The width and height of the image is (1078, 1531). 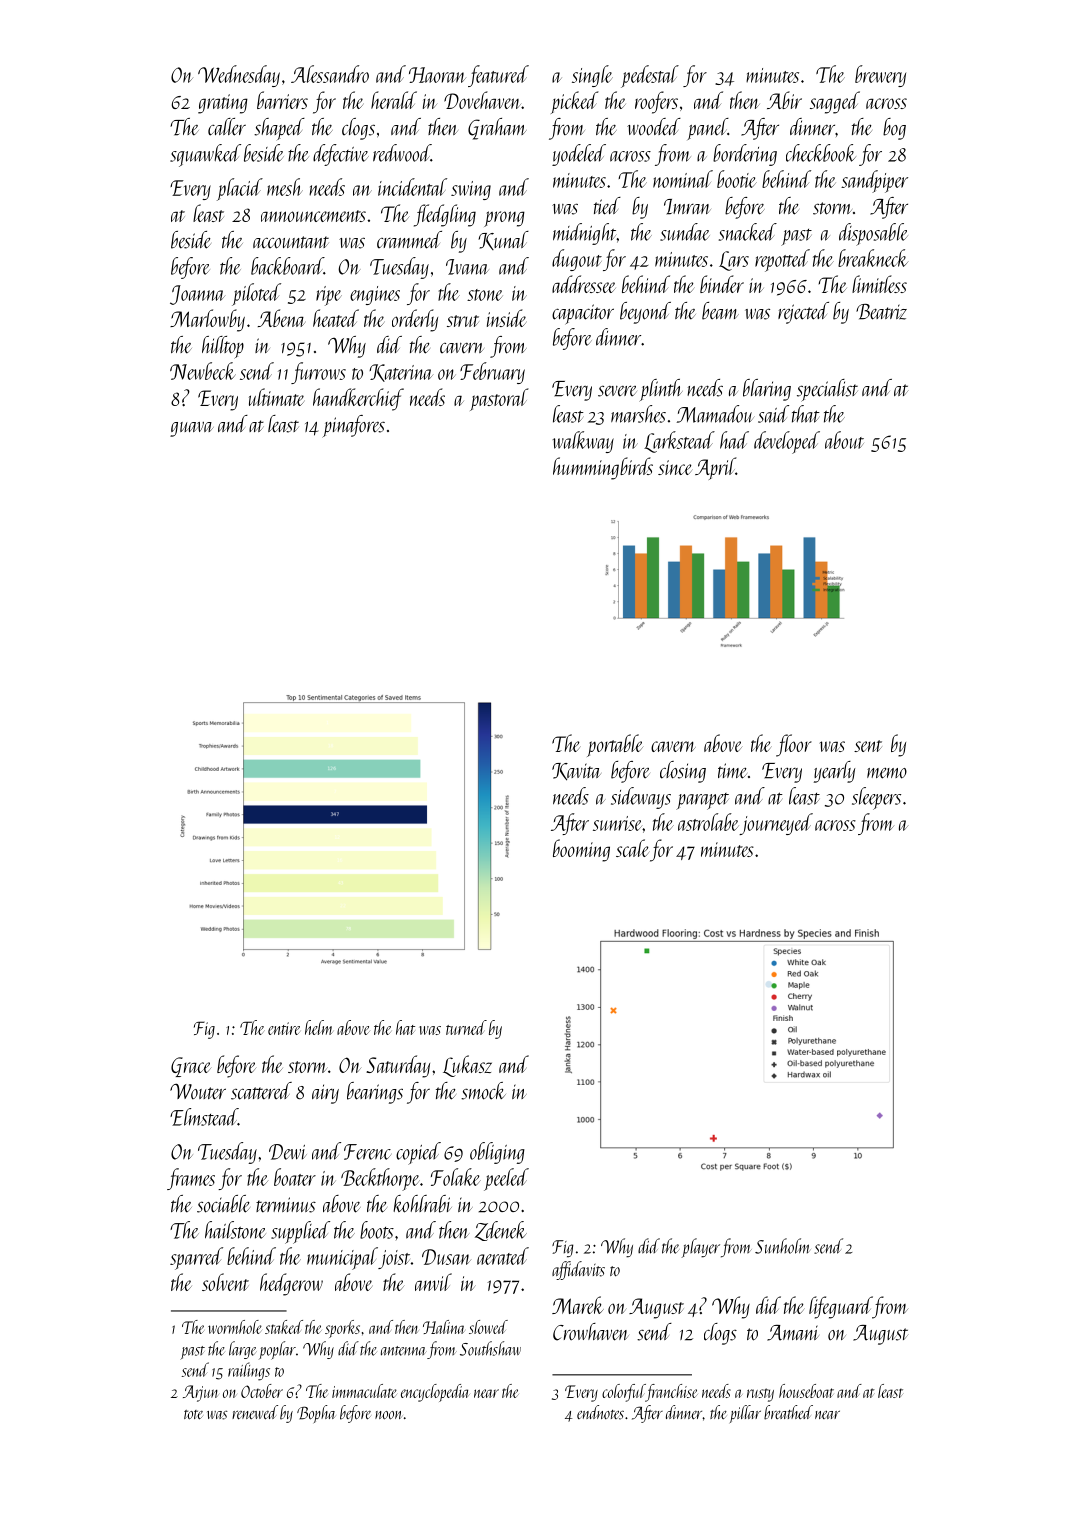 What do you see at coordinates (483, 1091) in the image?
I see `smock` at bounding box center [483, 1091].
